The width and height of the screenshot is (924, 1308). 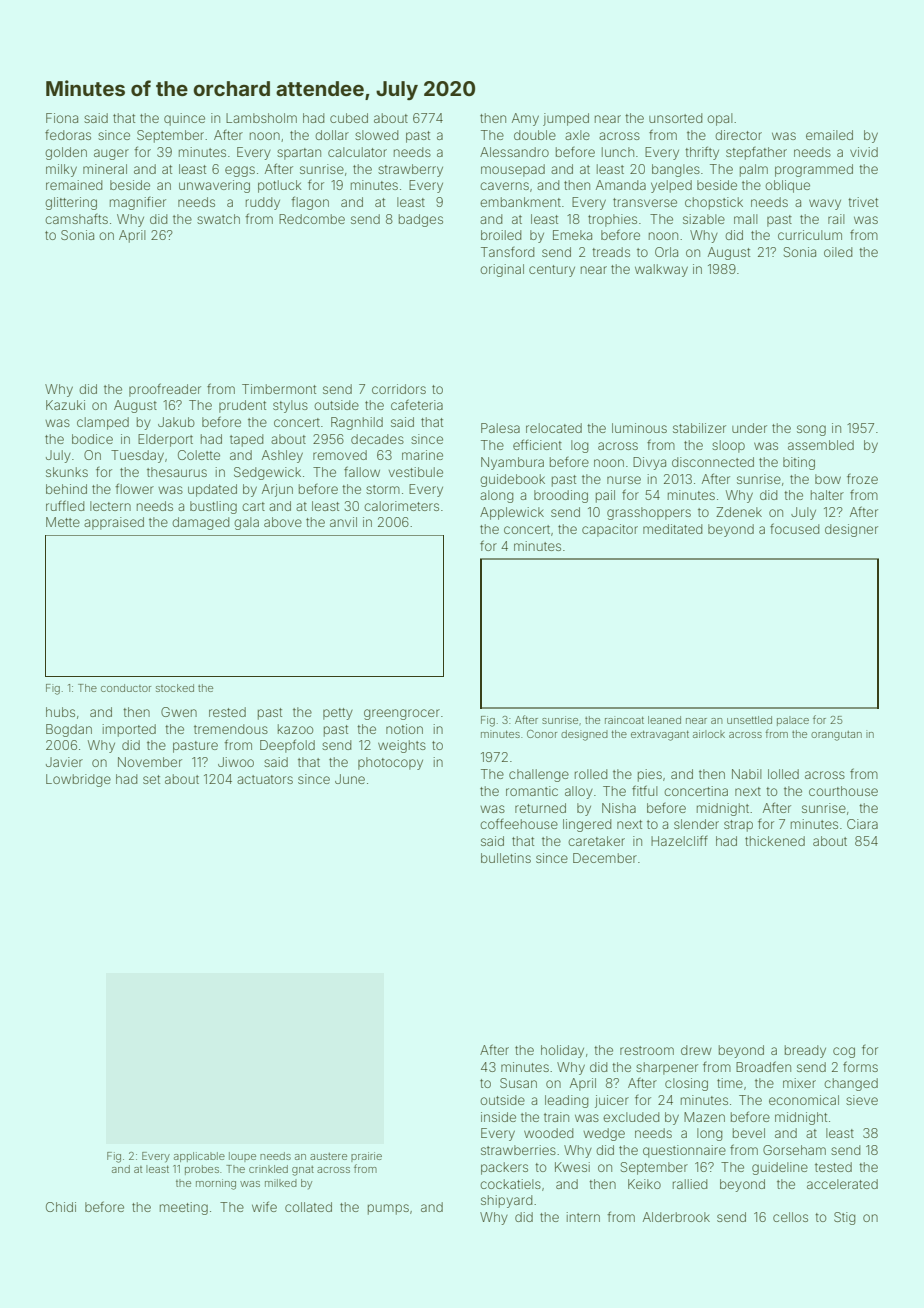 I want to click on Lowbridge, so click(x=78, y=780).
